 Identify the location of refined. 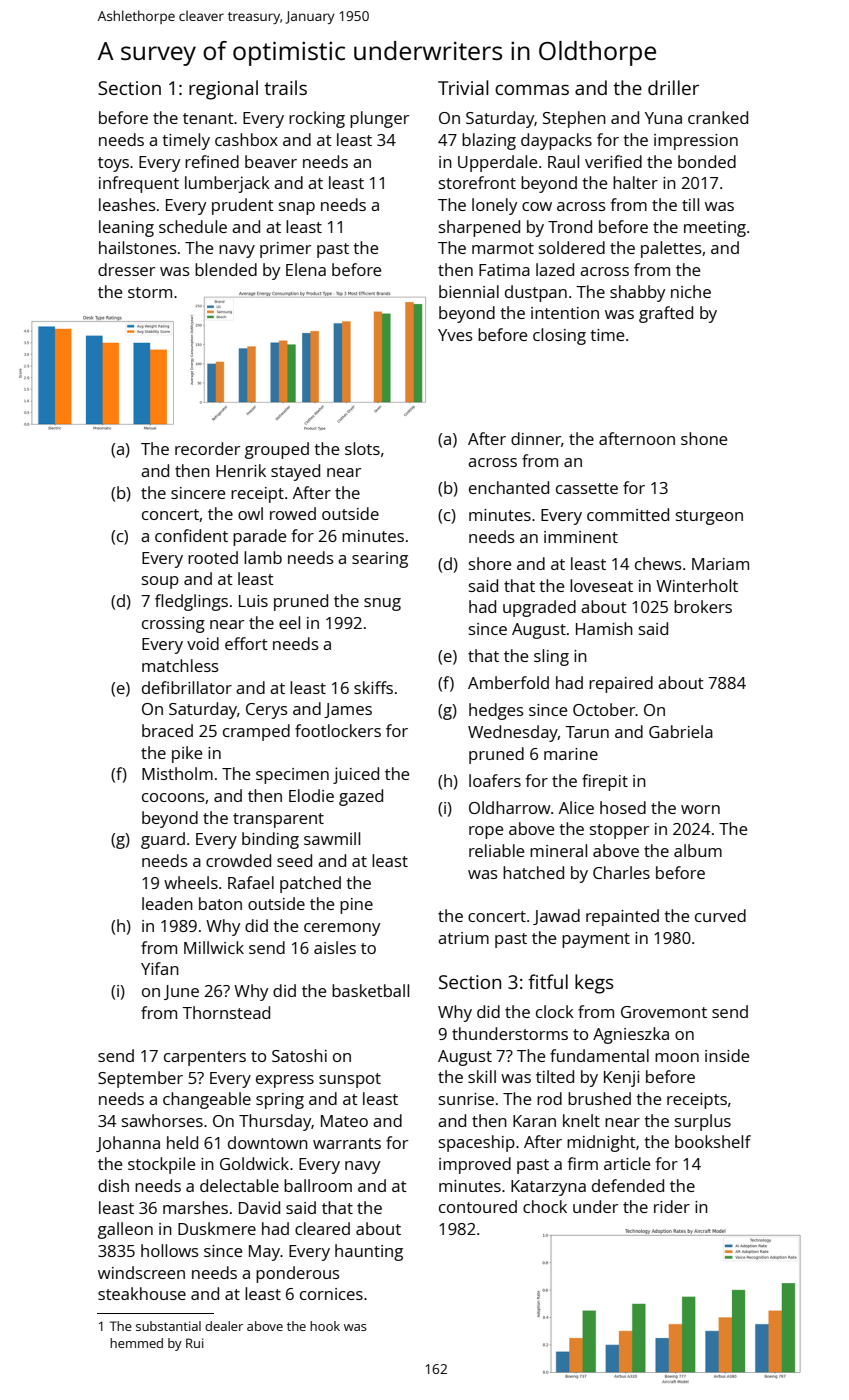
(212, 161).
